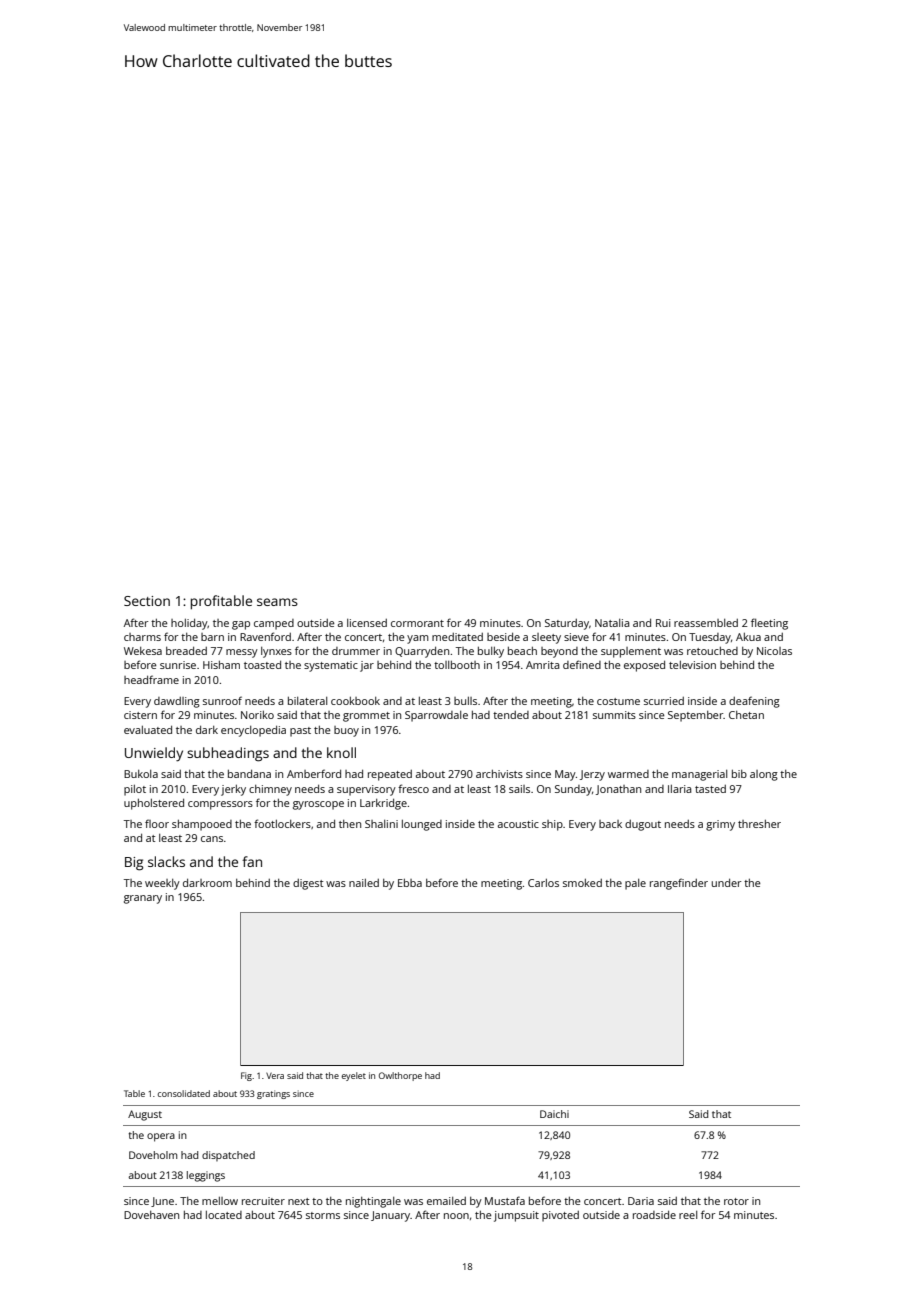  Describe the element at coordinates (503, 637) in the page. I see `beside` at that location.
